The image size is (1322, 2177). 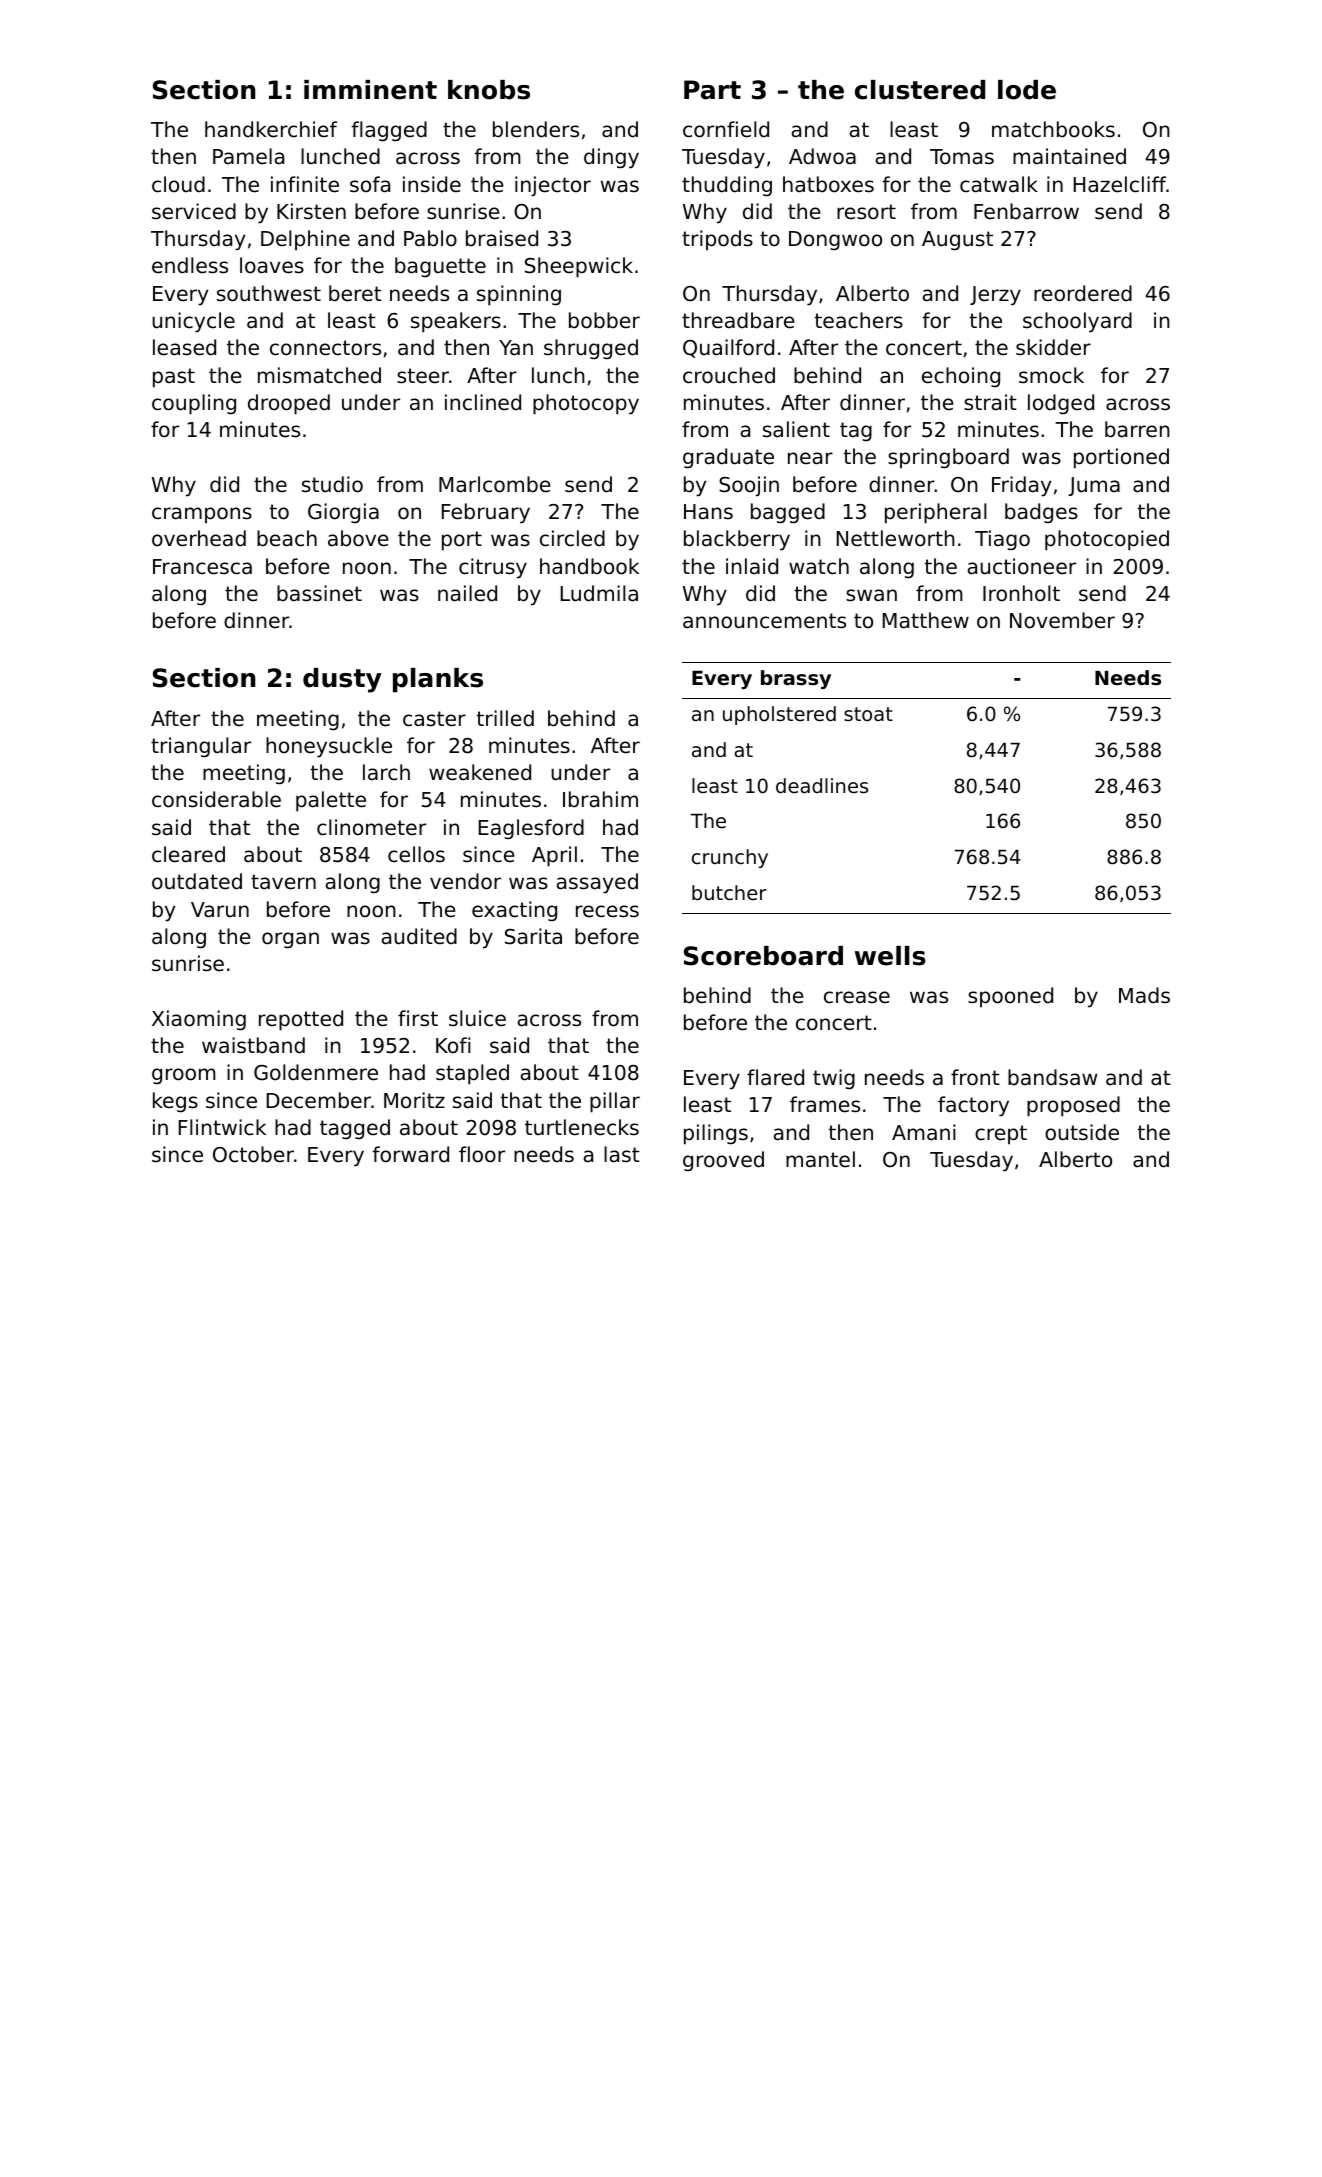 I want to click on Pamela, so click(x=248, y=156).
